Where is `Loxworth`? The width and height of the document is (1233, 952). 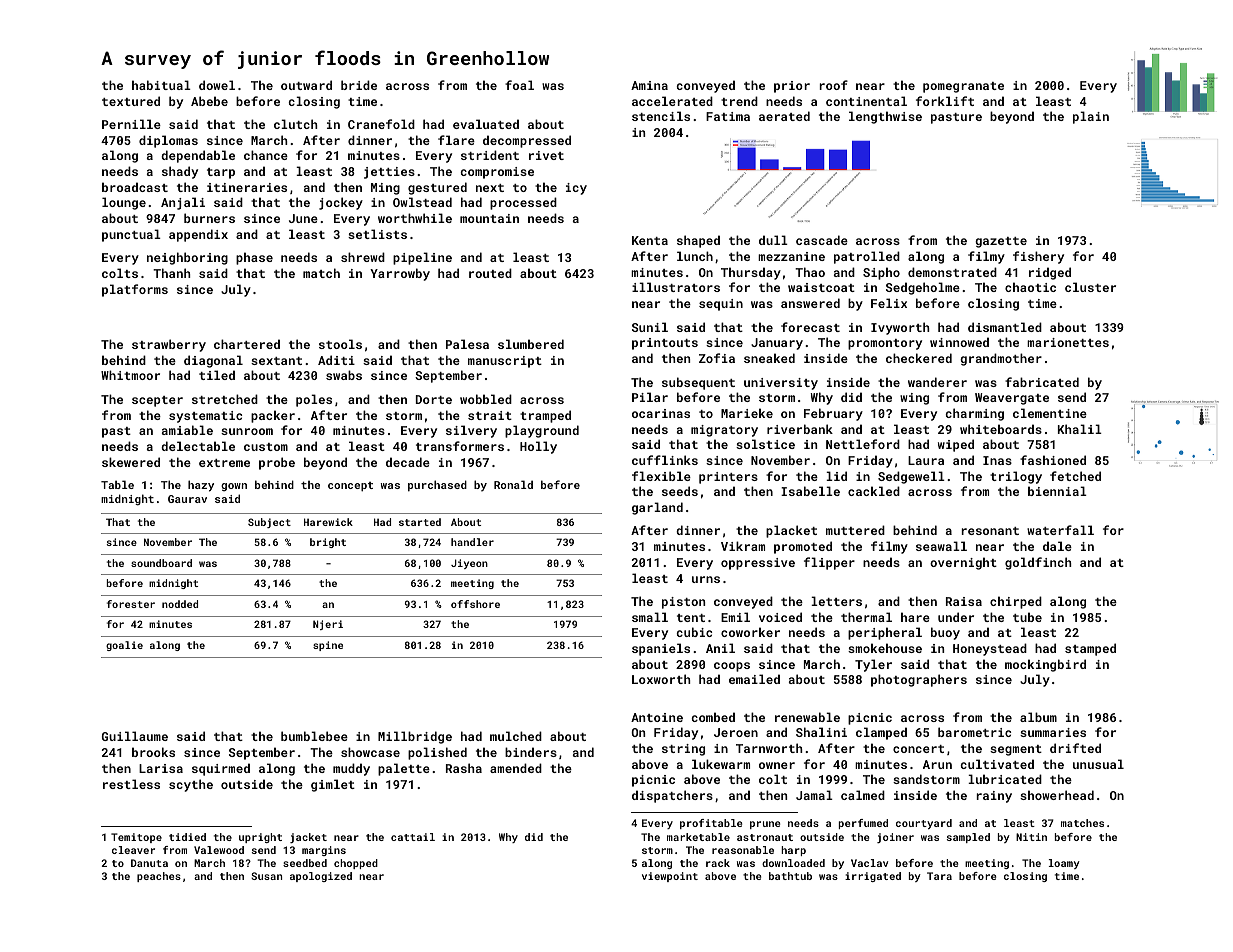
Loxworth is located at coordinates (661, 679).
